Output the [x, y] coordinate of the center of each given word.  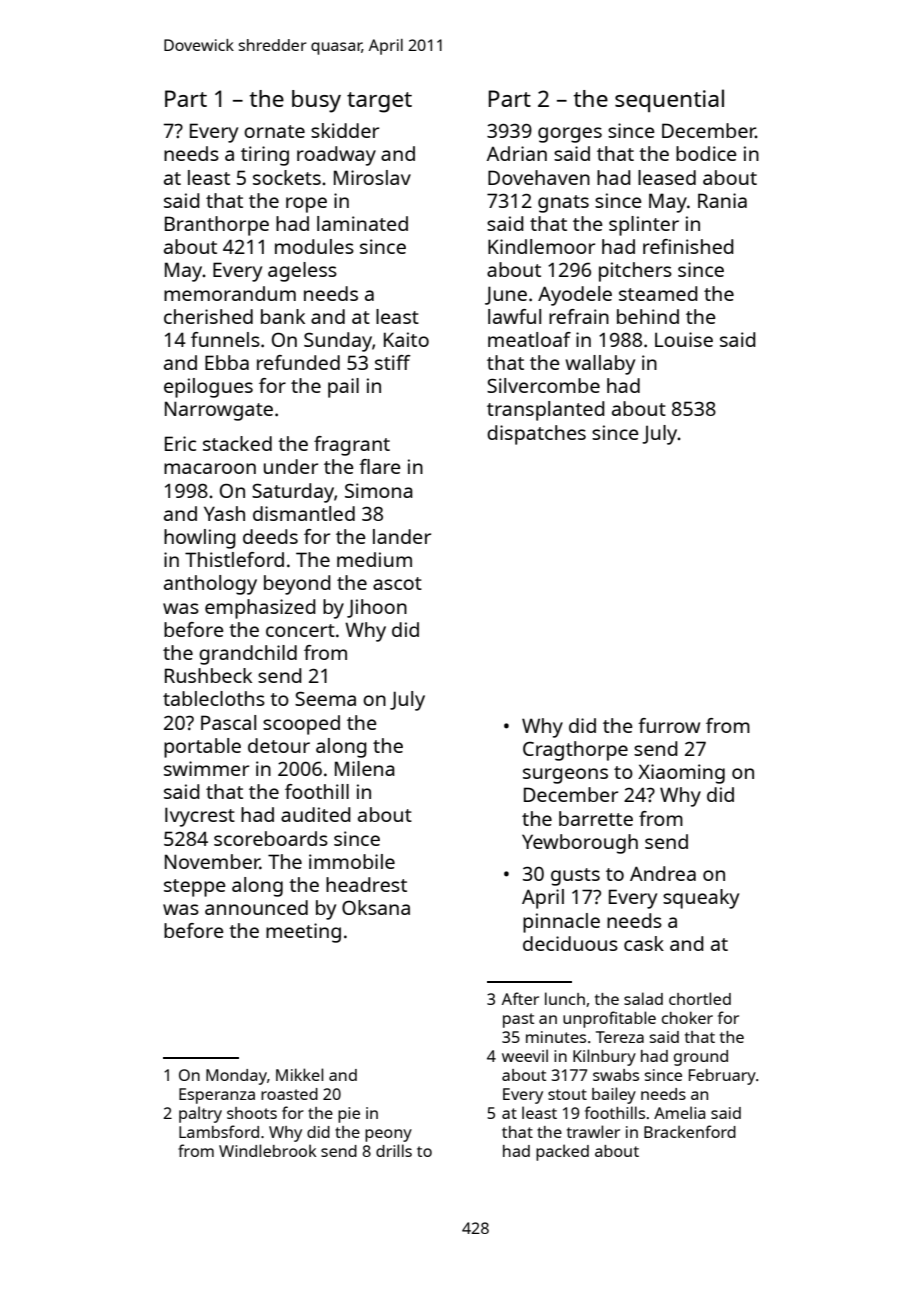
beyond [297, 585]
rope [306, 205]
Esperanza [217, 1096]
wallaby [600, 365]
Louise [684, 339]
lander [402, 536]
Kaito [406, 339]
